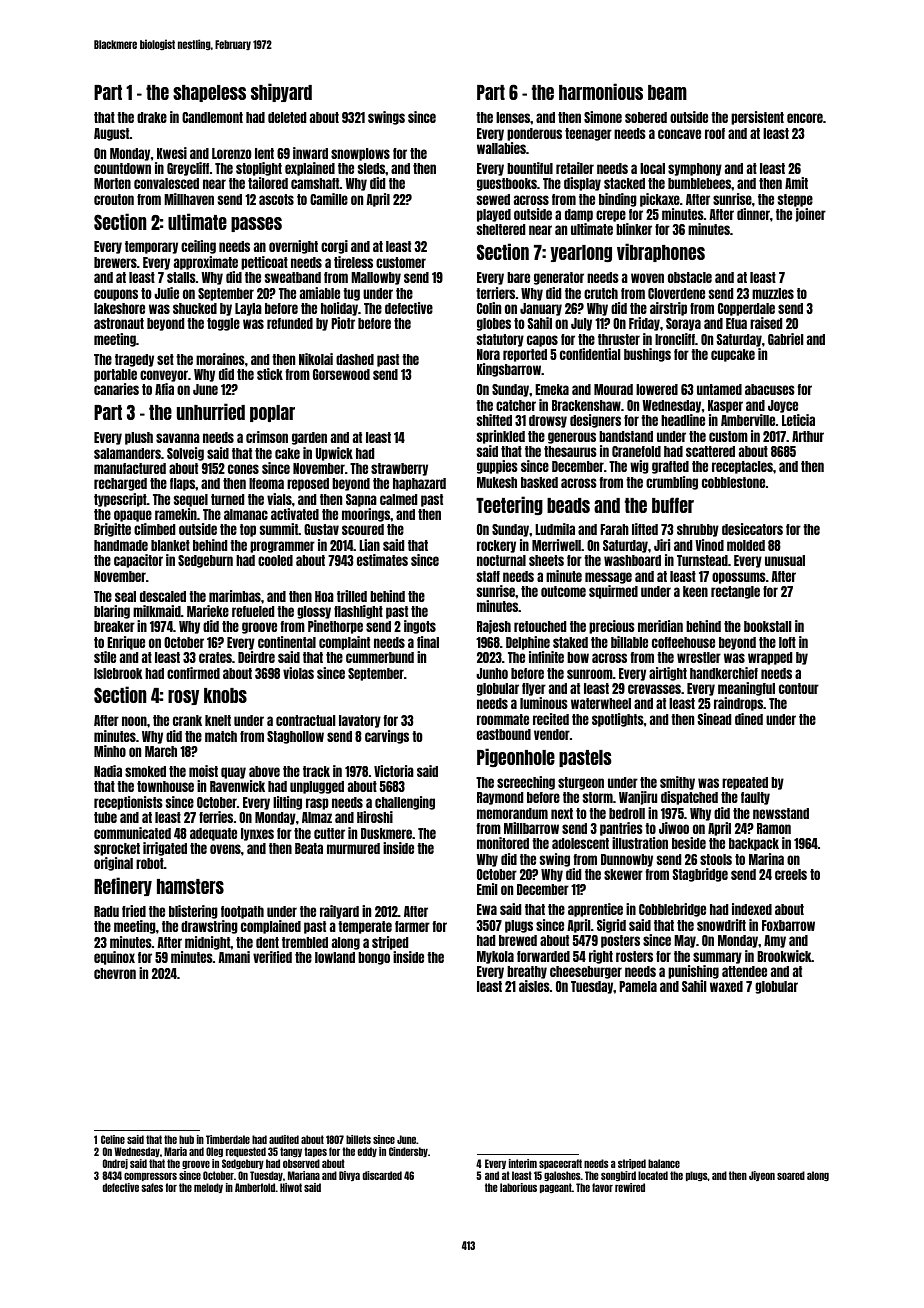 This screenshot has height=1308, width=924. What do you see at coordinates (672, 910) in the screenshot?
I see `Cobblebridge` at bounding box center [672, 910].
